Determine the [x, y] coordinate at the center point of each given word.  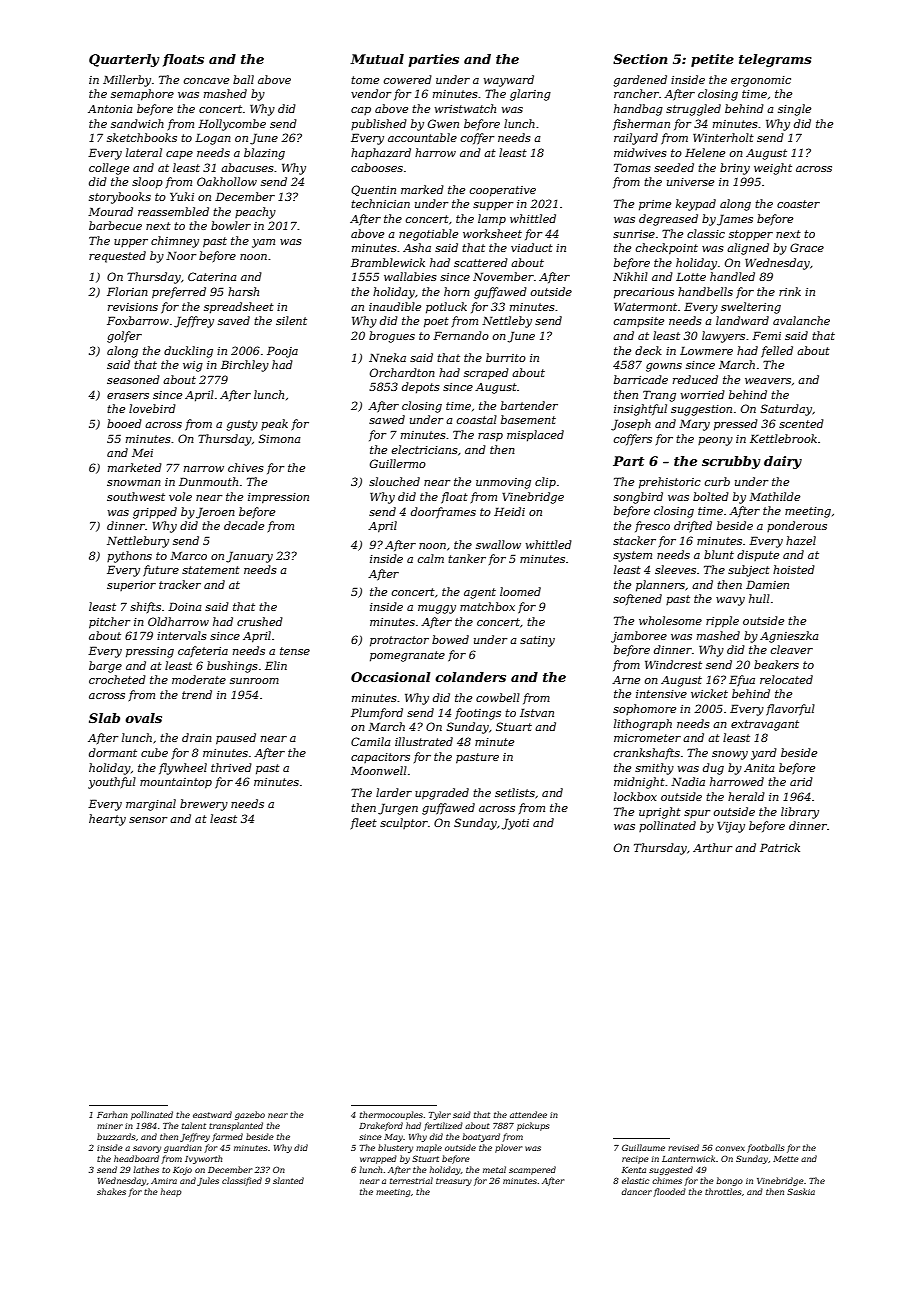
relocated [786, 679]
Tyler [440, 1115]
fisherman [641, 124]
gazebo [250, 1115]
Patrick [780, 847]
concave [206, 81]
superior [131, 586]
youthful [112, 783]
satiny [537, 641]
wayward [509, 81]
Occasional [391, 677]
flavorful [790, 710]
